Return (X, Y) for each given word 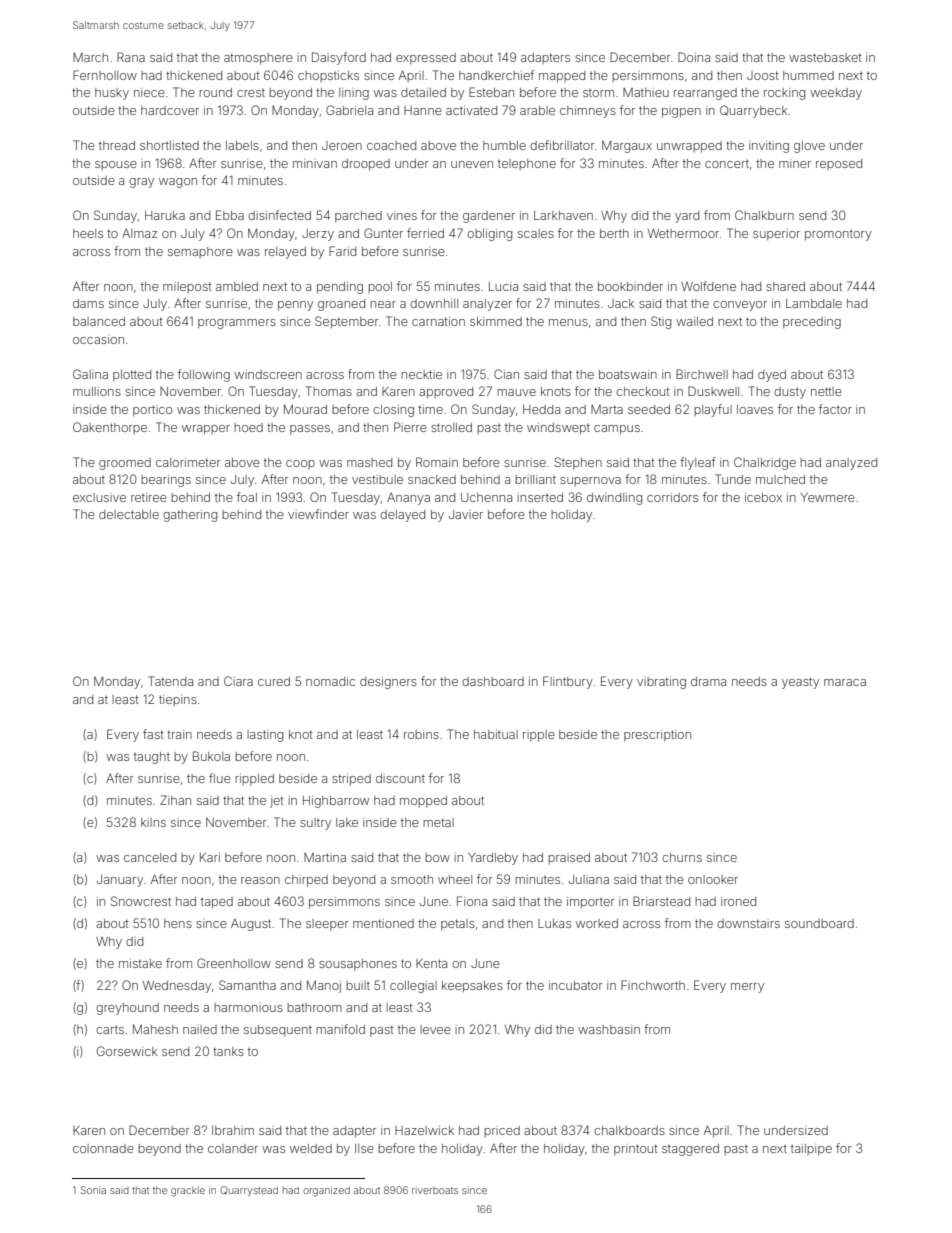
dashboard (493, 681)
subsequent (278, 1031)
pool (380, 287)
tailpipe (811, 1150)
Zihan (175, 800)
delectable (129, 514)
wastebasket (825, 57)
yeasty (800, 683)
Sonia (93, 1190)
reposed (839, 164)
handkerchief (496, 75)
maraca (845, 682)
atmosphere (258, 59)
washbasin (609, 1029)
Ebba (230, 215)
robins (421, 734)
